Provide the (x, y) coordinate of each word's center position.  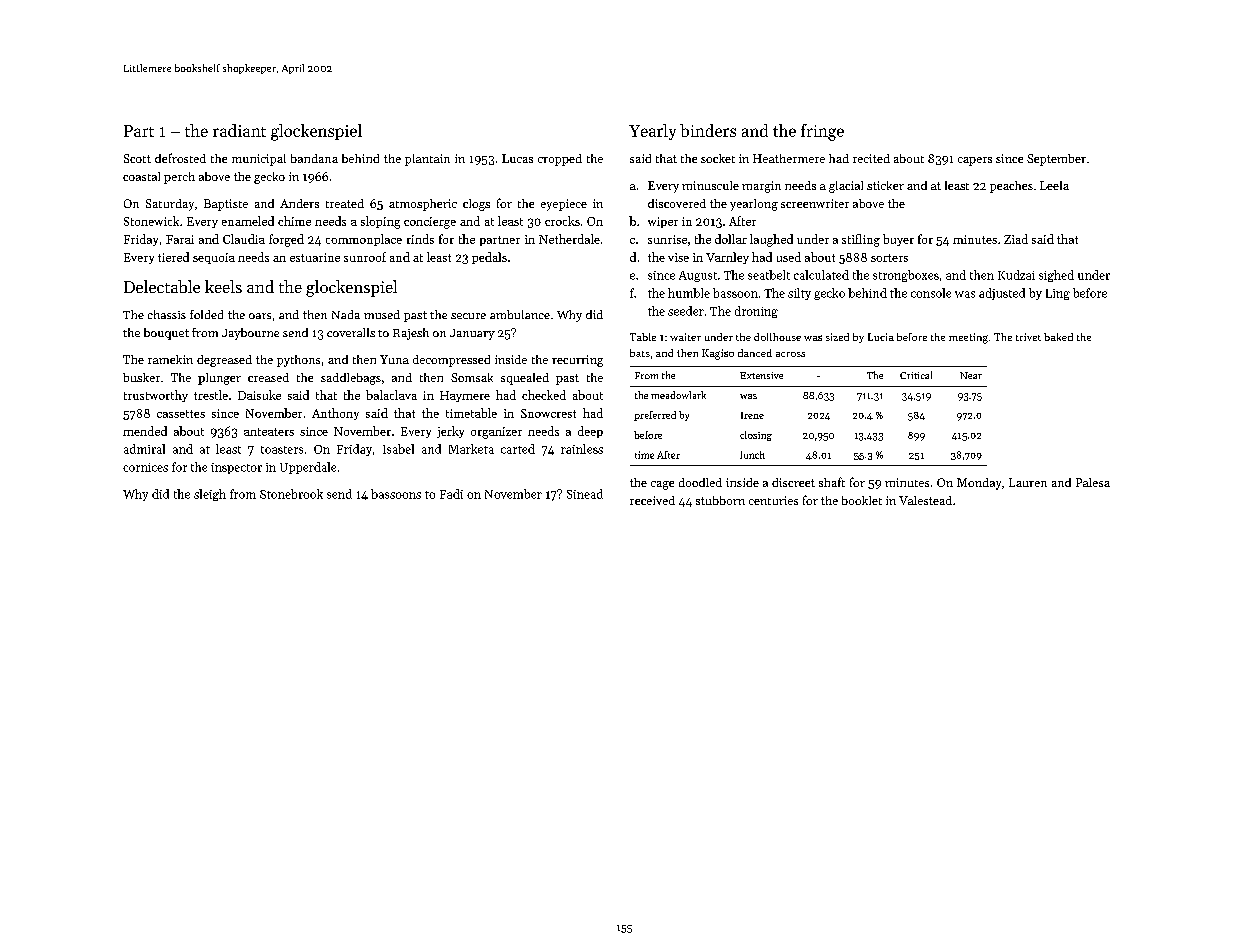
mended (145, 431)
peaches (1011, 187)
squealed (525, 379)
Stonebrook (291, 494)
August (698, 276)
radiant (239, 130)
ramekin (170, 359)
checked (544, 395)
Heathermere (789, 158)
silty (799, 294)
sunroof (365, 257)
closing (756, 436)
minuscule (710, 185)
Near (971, 375)
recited (871, 158)
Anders (299, 203)
